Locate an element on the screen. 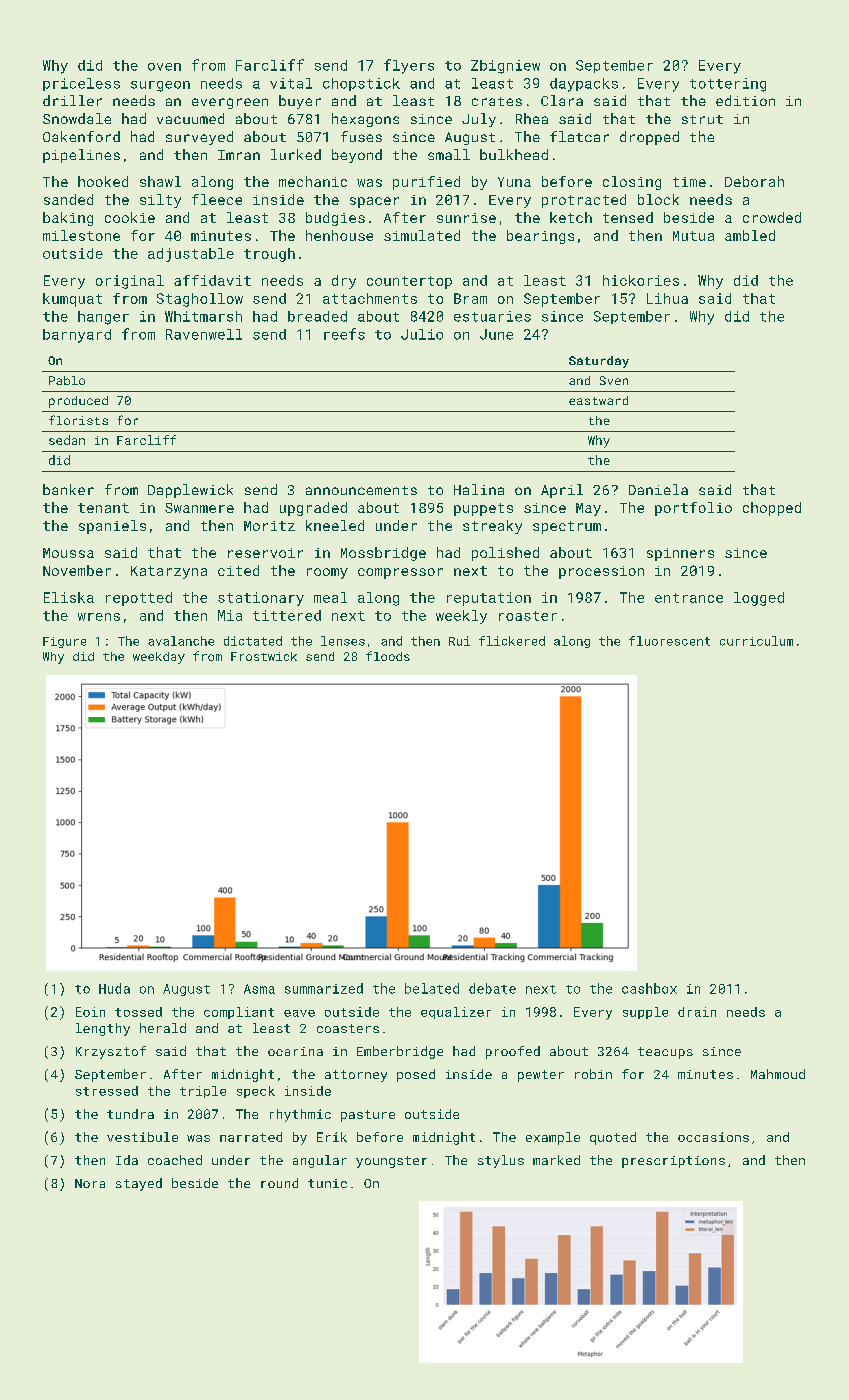 The width and height of the screenshot is (849, 1400). surgeon is located at coordinates (160, 86).
